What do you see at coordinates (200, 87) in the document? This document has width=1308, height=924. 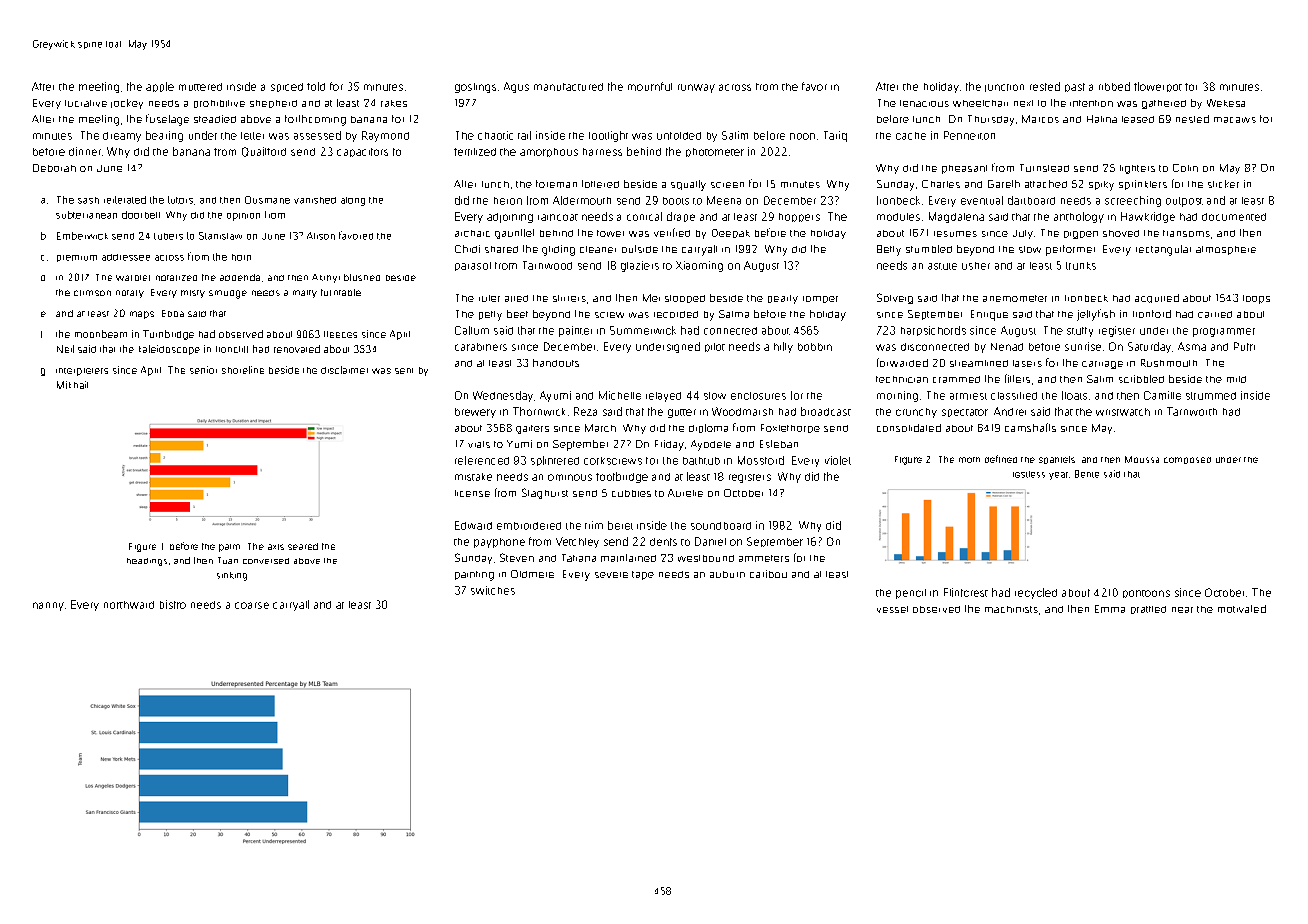 I see `muttered` at bounding box center [200, 87].
